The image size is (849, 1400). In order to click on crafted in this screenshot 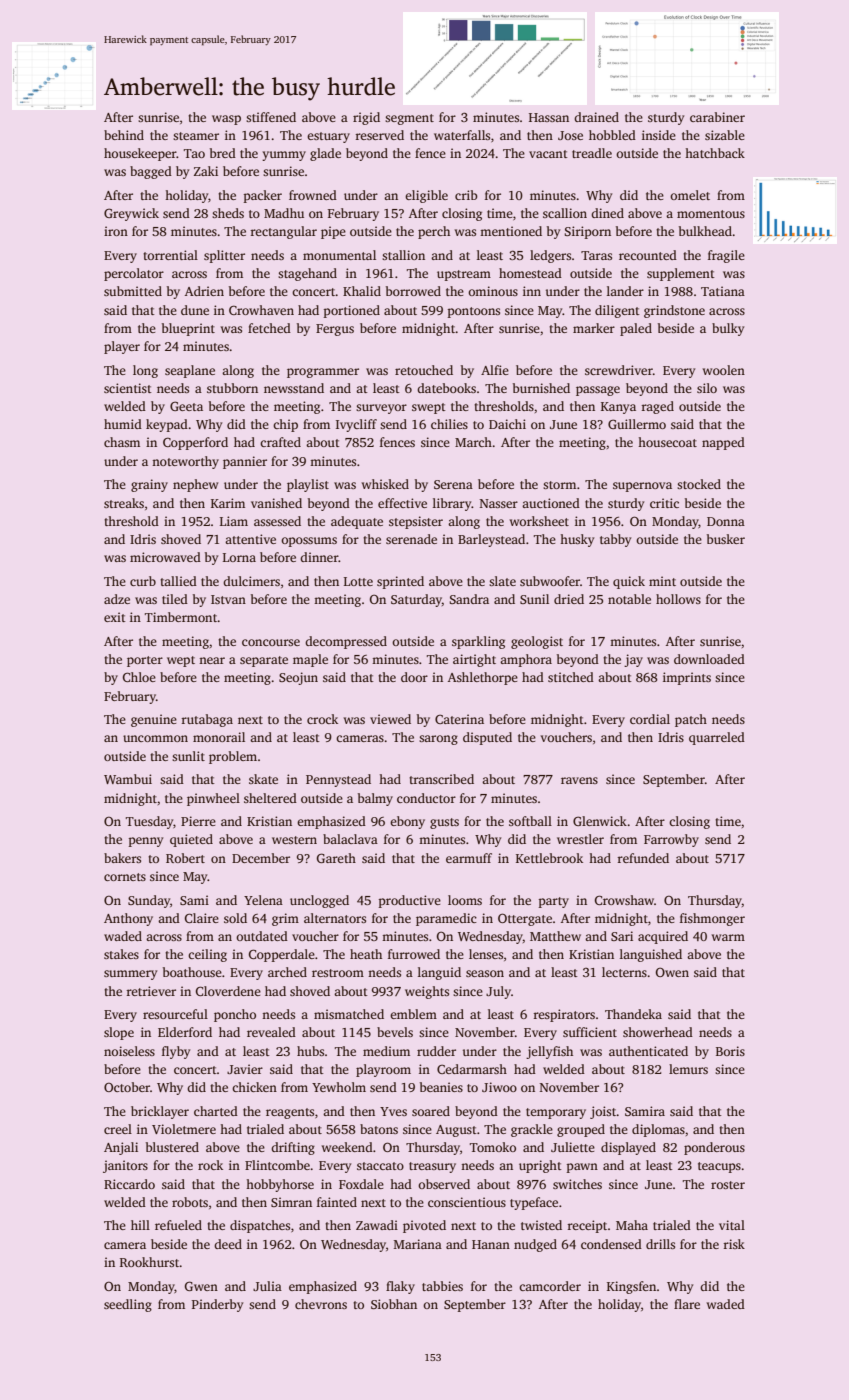, I will do `click(280, 442)`.
